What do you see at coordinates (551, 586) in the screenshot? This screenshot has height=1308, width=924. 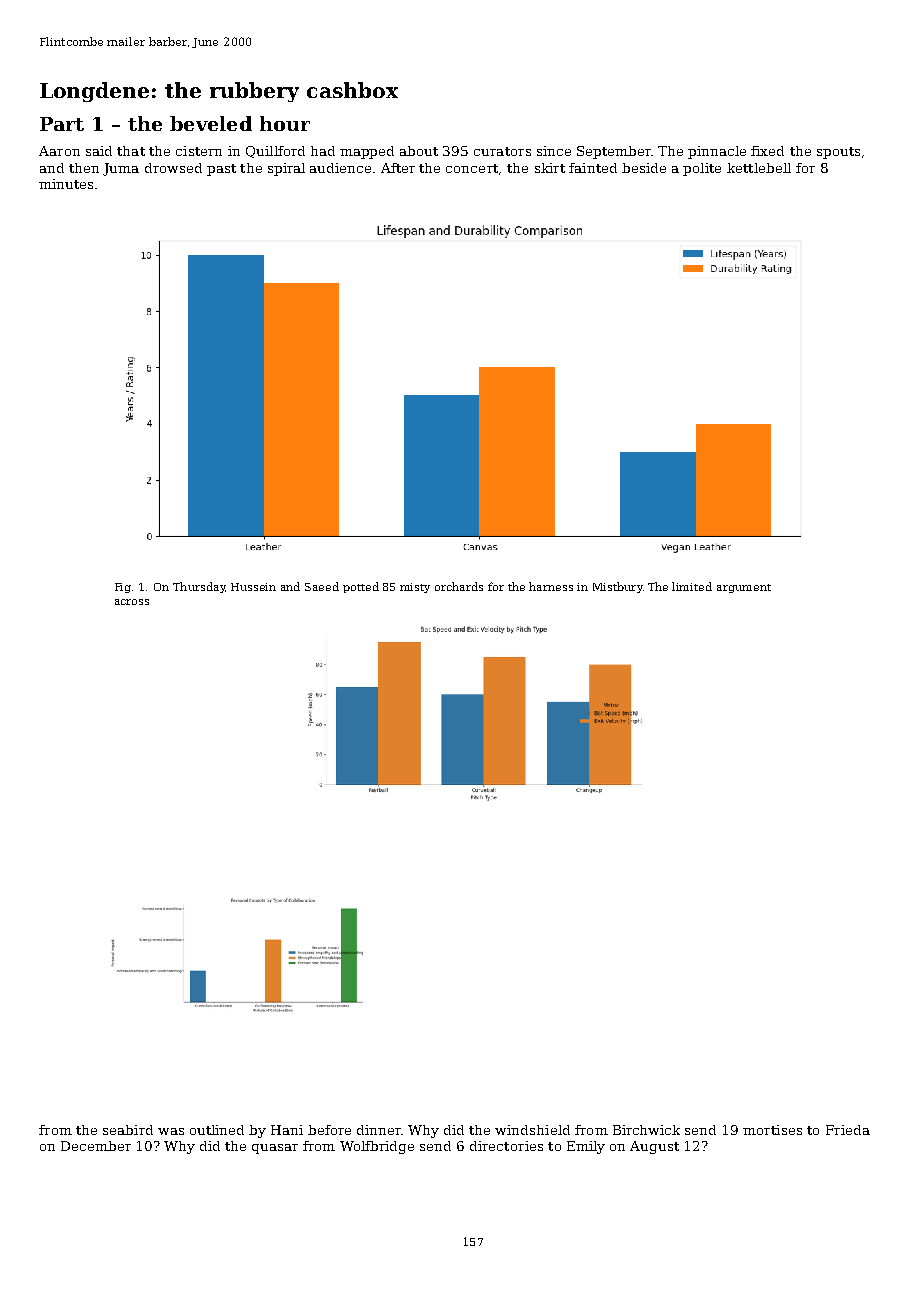 I see `harness` at bounding box center [551, 586].
